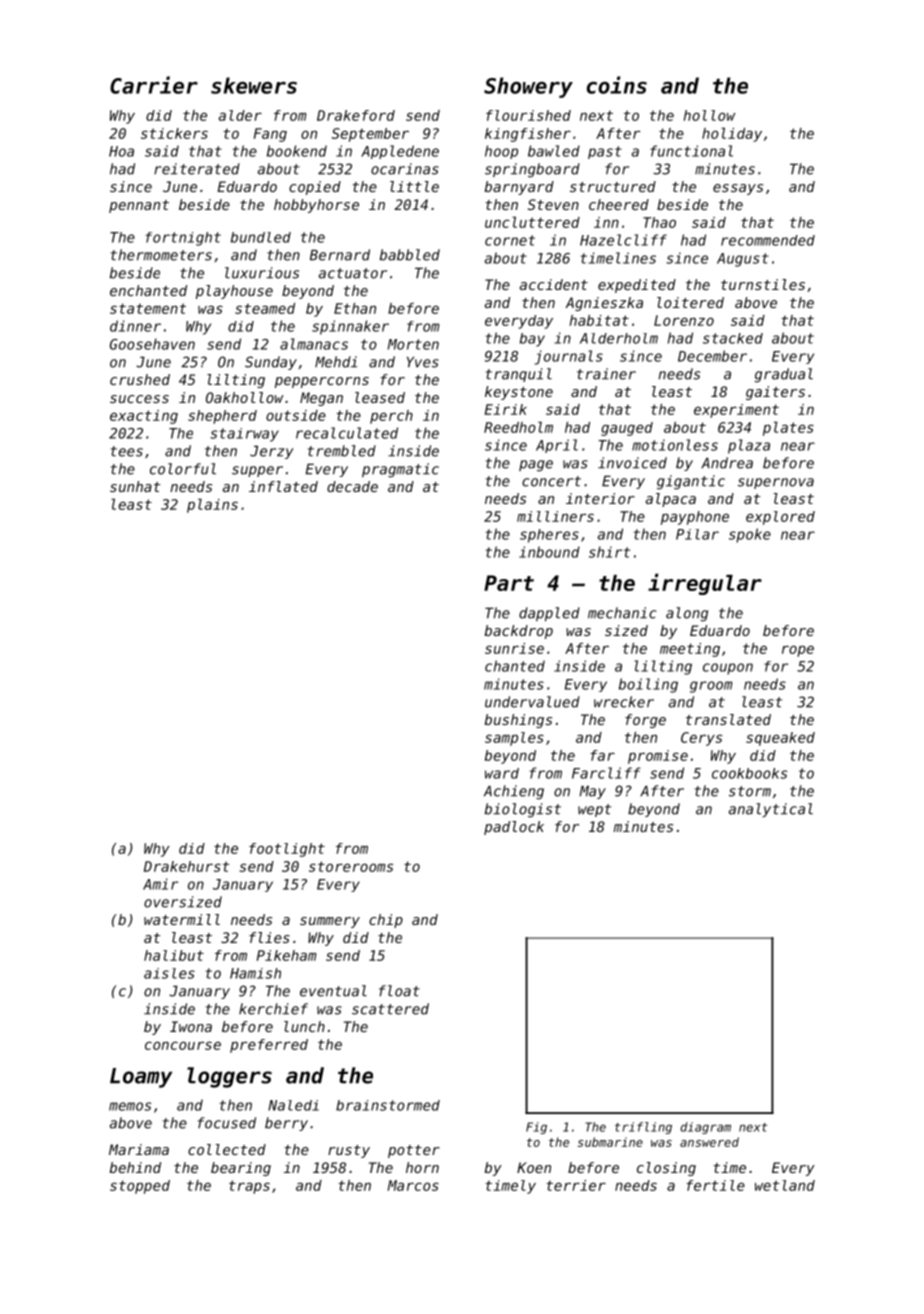 This screenshot has width=924, height=1314. What do you see at coordinates (356, 115) in the screenshot?
I see `Drakeford` at bounding box center [356, 115].
